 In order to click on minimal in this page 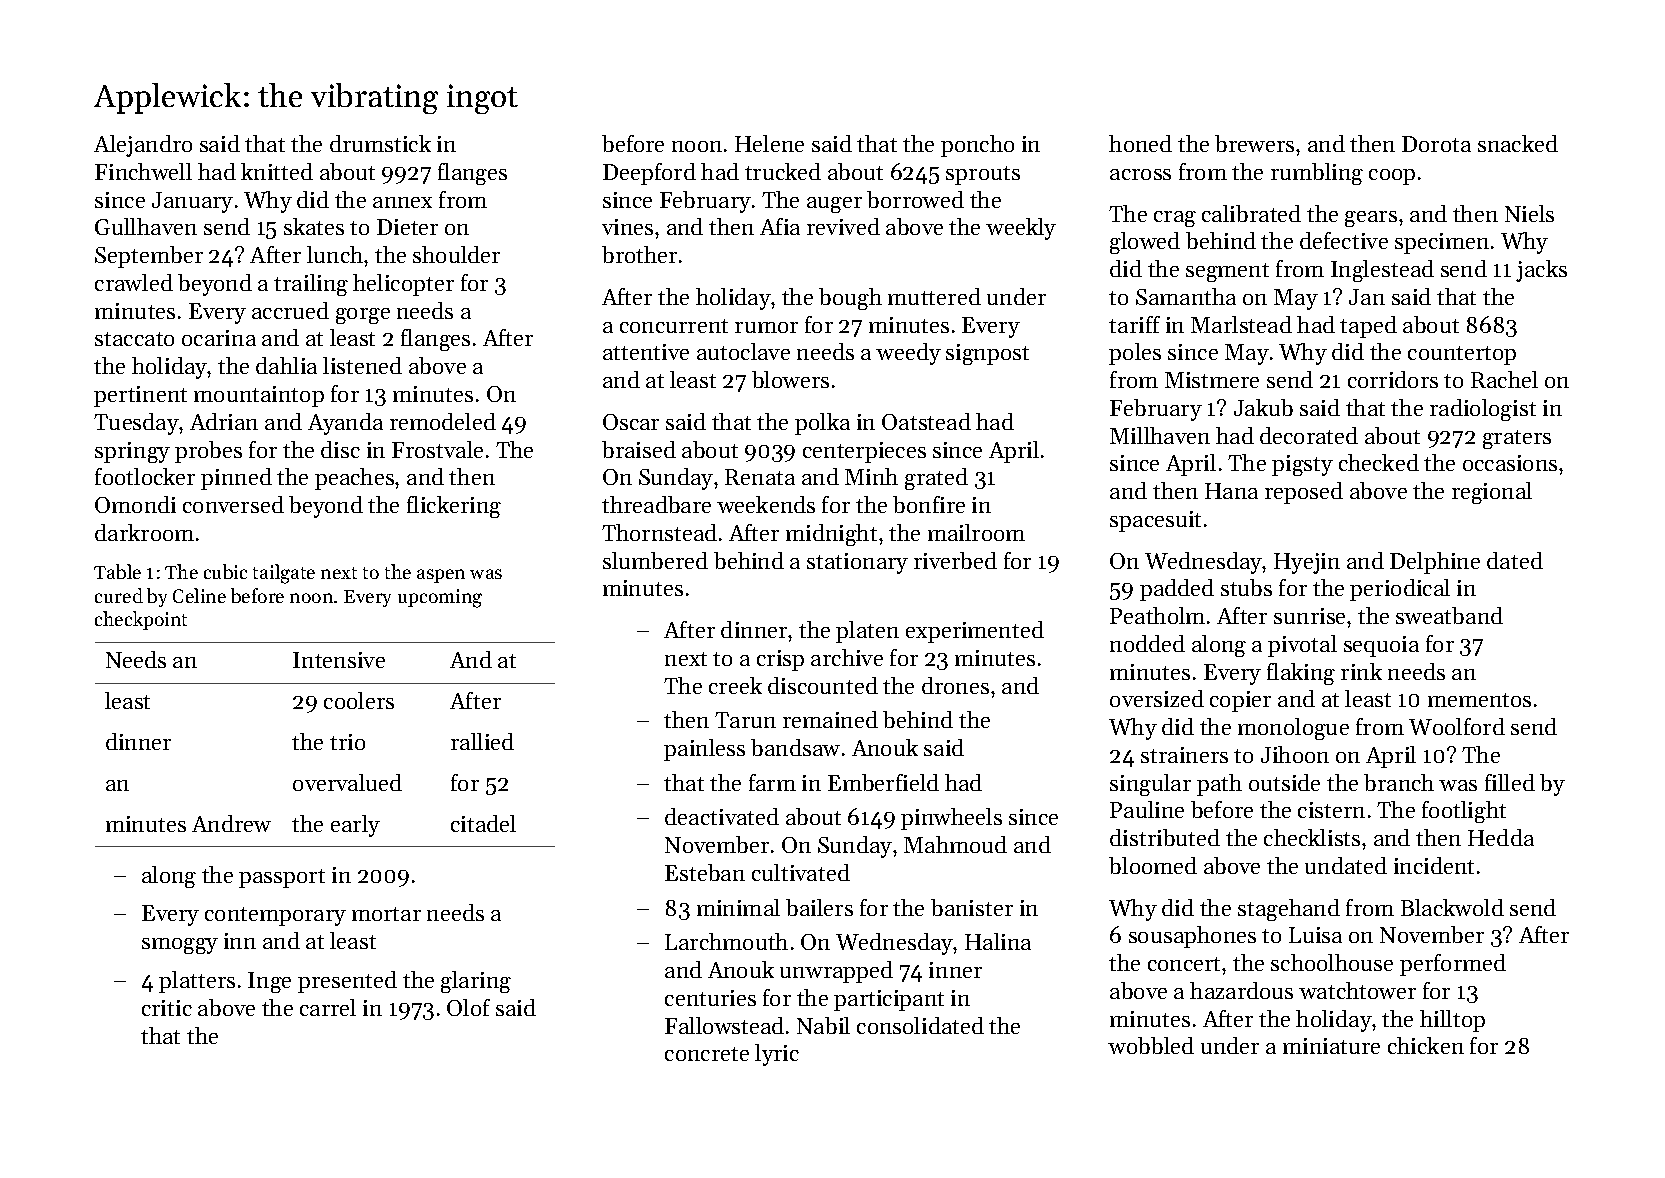, I will do `click(738, 907)`.
